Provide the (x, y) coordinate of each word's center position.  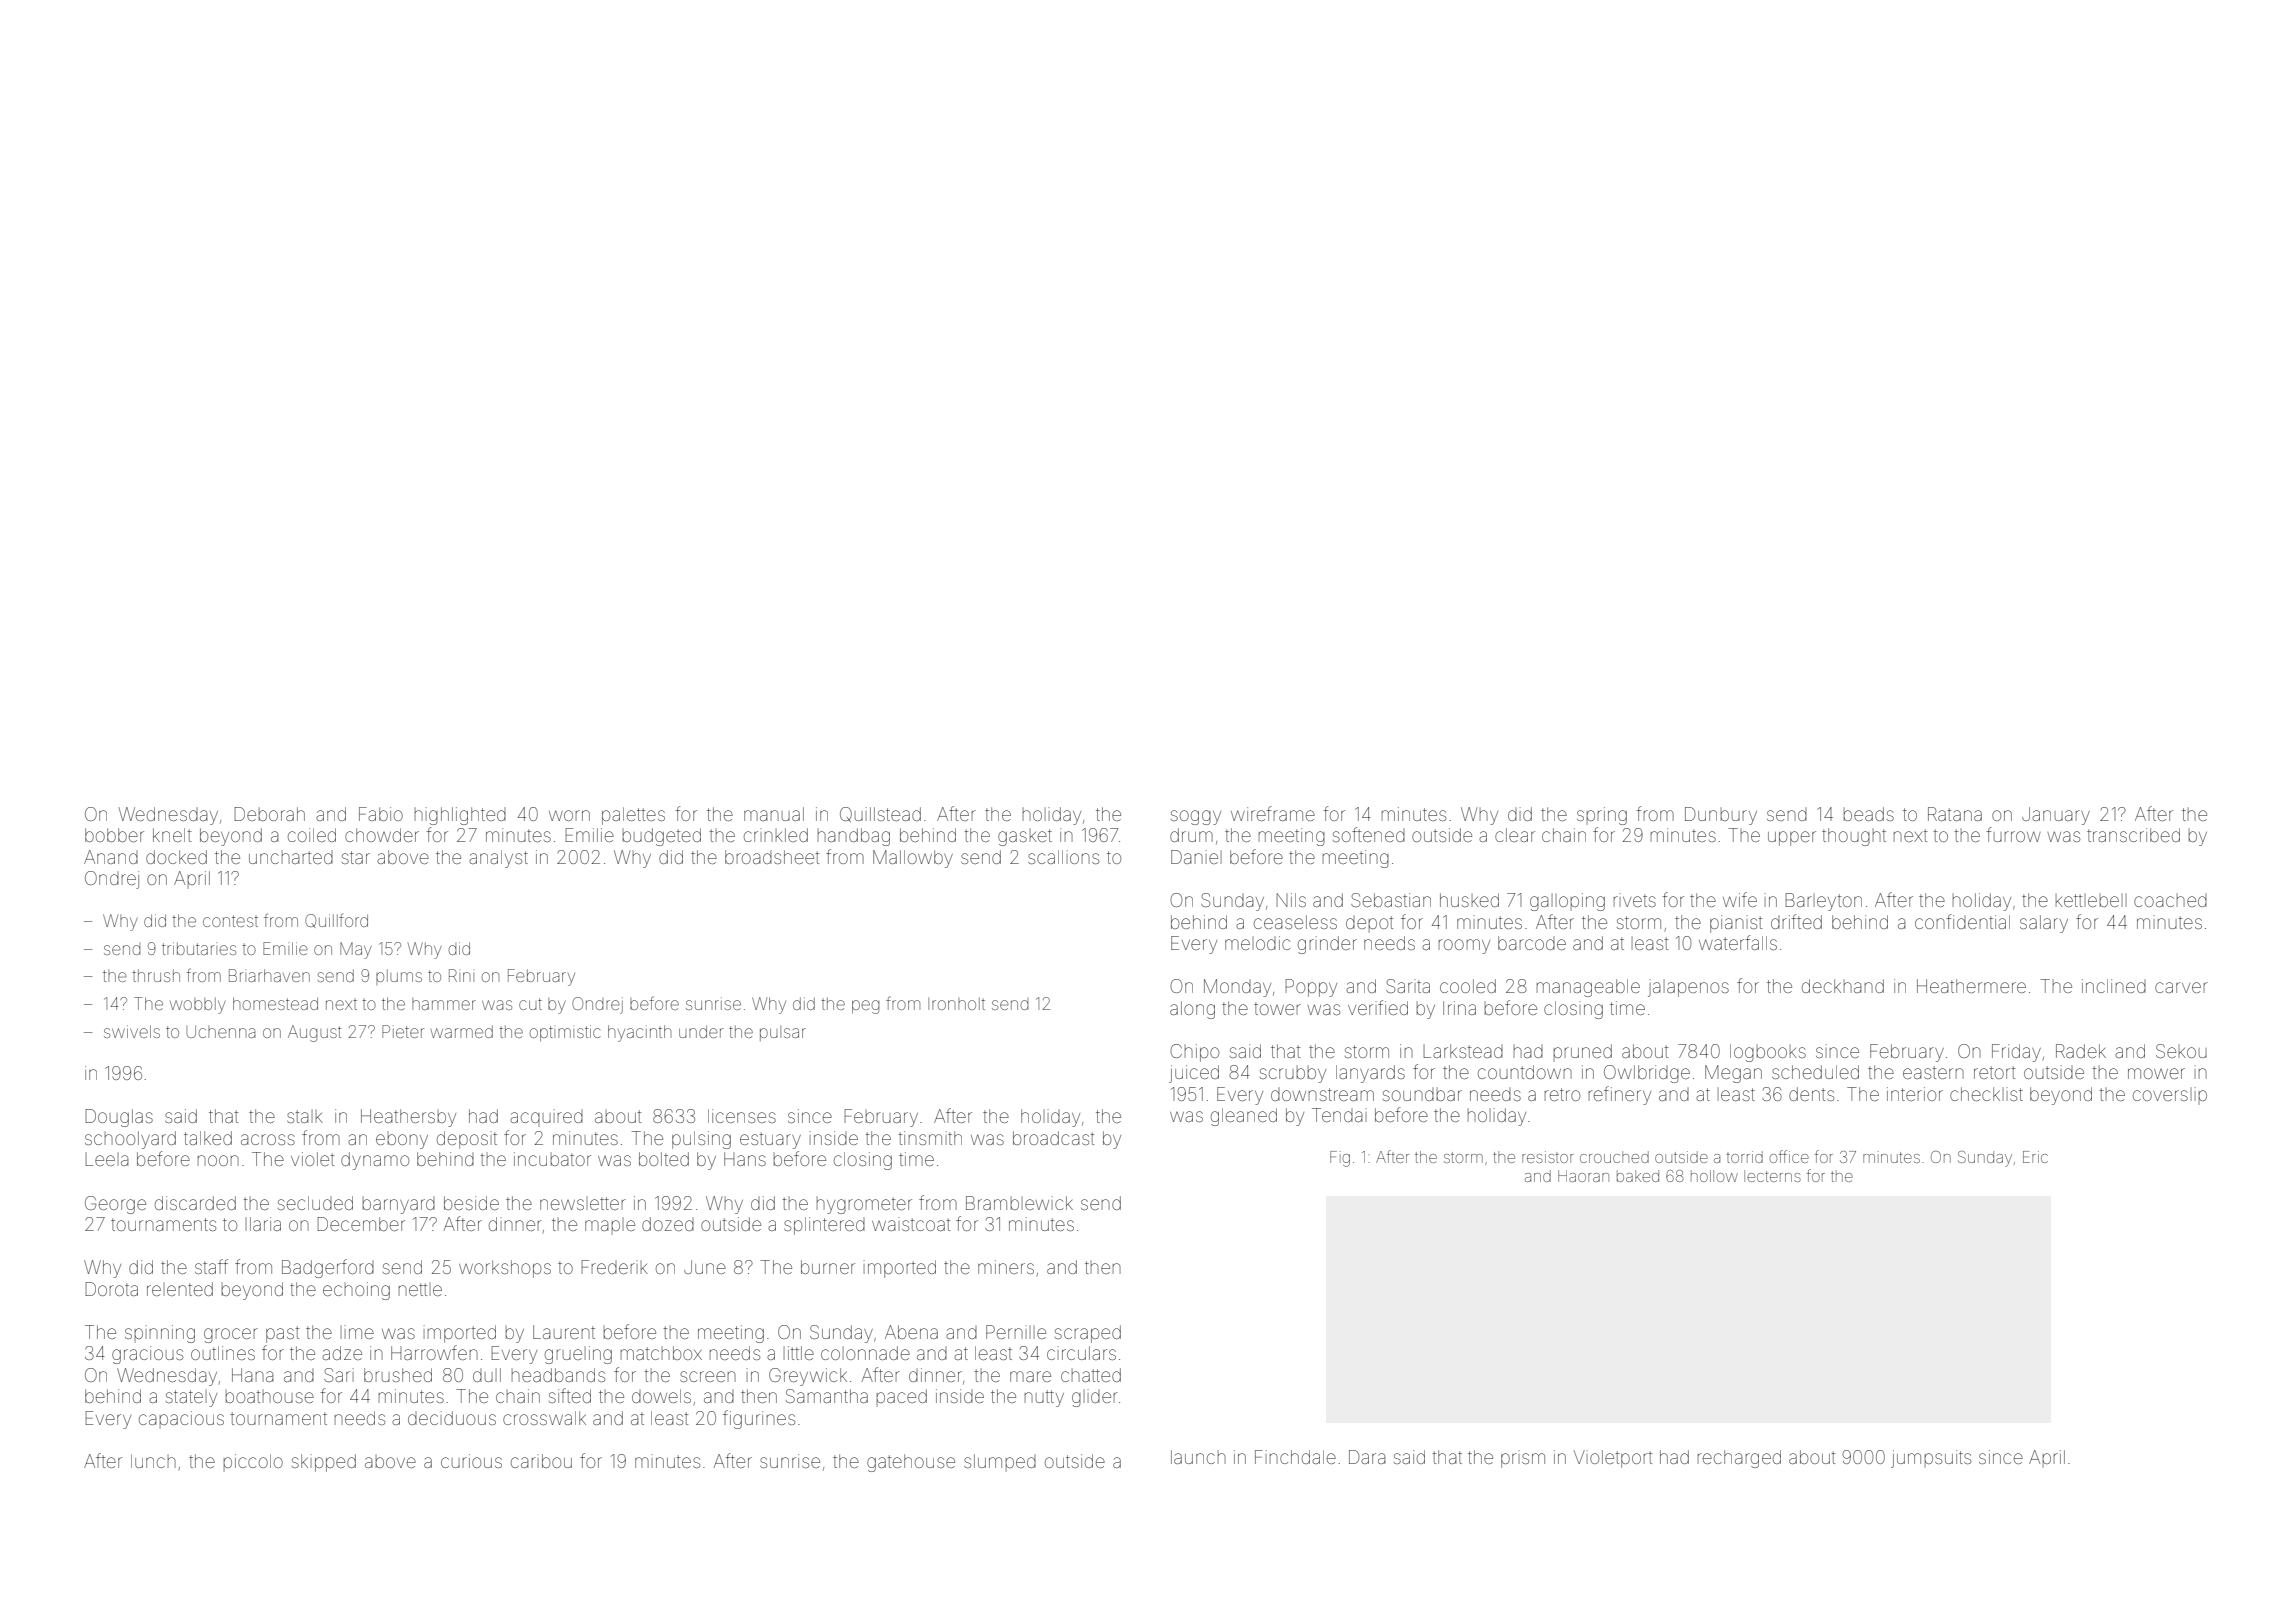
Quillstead (880, 814)
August (314, 1033)
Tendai (1339, 1115)
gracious (147, 1355)
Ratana (1955, 814)
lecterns (1772, 1176)
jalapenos (1688, 988)
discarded (195, 1203)
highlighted (460, 816)
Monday (1237, 988)
